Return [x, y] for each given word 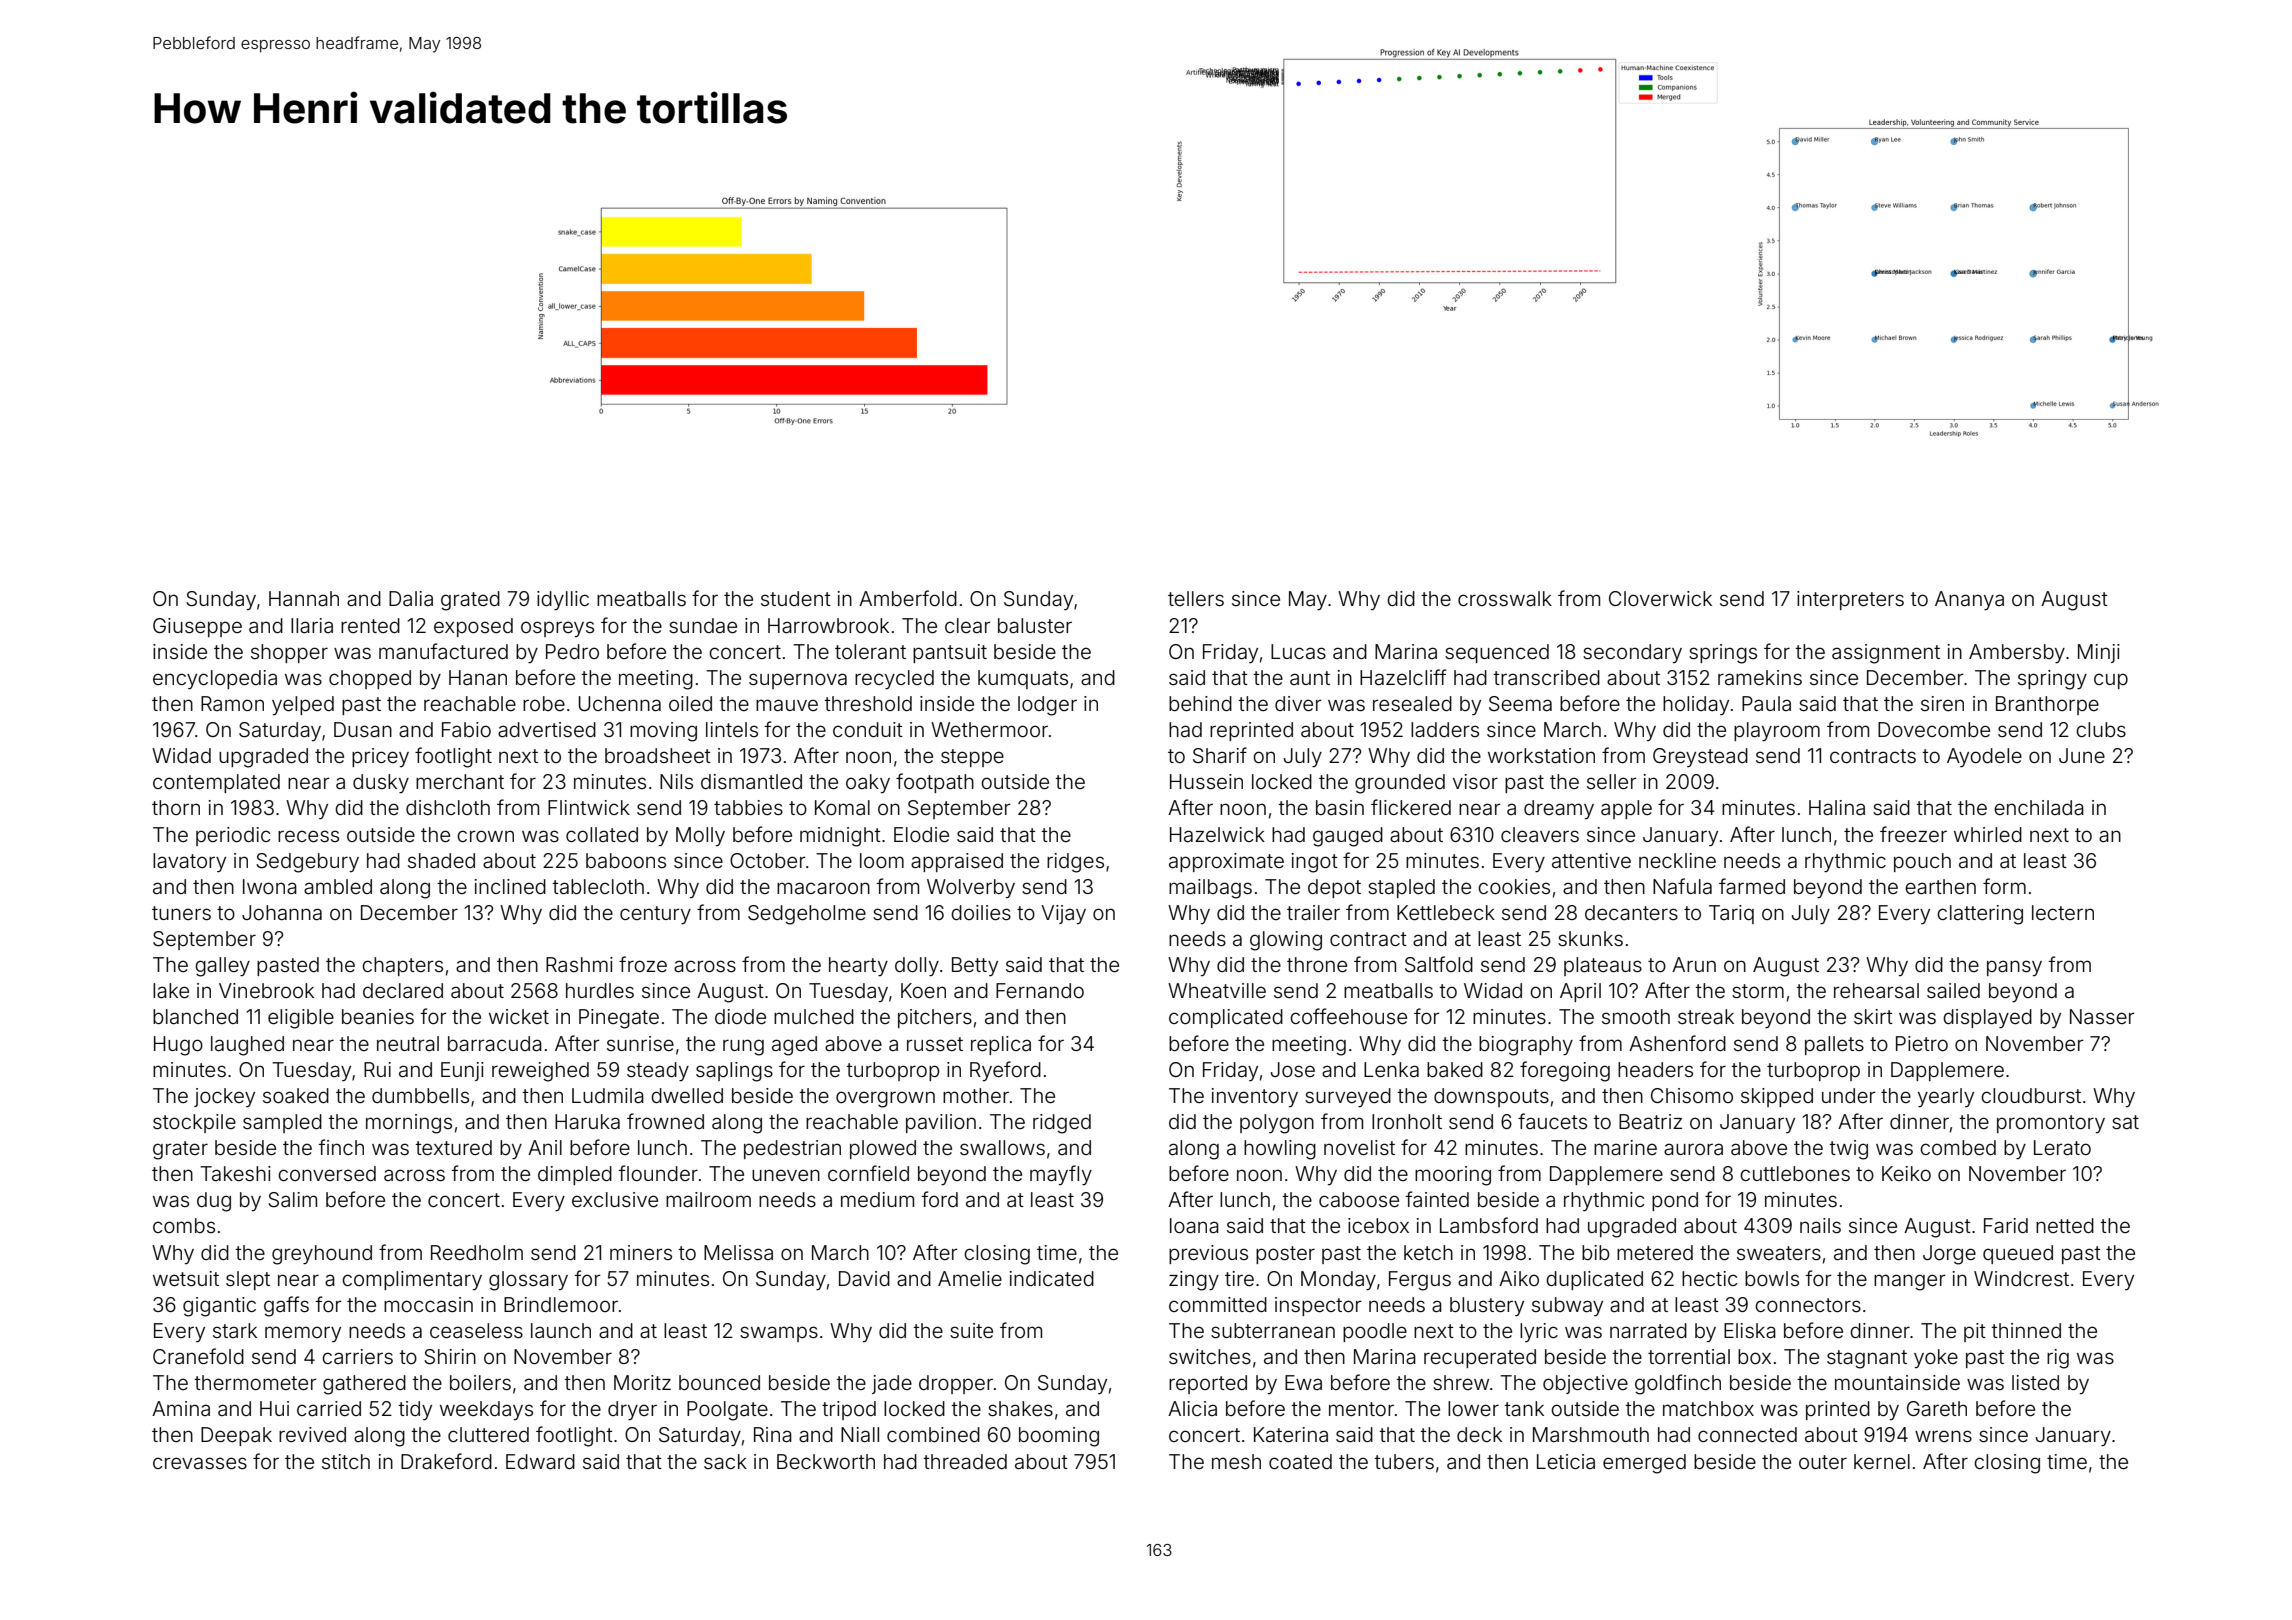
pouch [1922, 862]
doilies [981, 912]
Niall [860, 1434]
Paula [1766, 703]
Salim [292, 1200]
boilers [480, 1382]
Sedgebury [307, 863]
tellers [1196, 598]
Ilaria [312, 625]
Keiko [1906, 1173]
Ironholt [1407, 1121]
